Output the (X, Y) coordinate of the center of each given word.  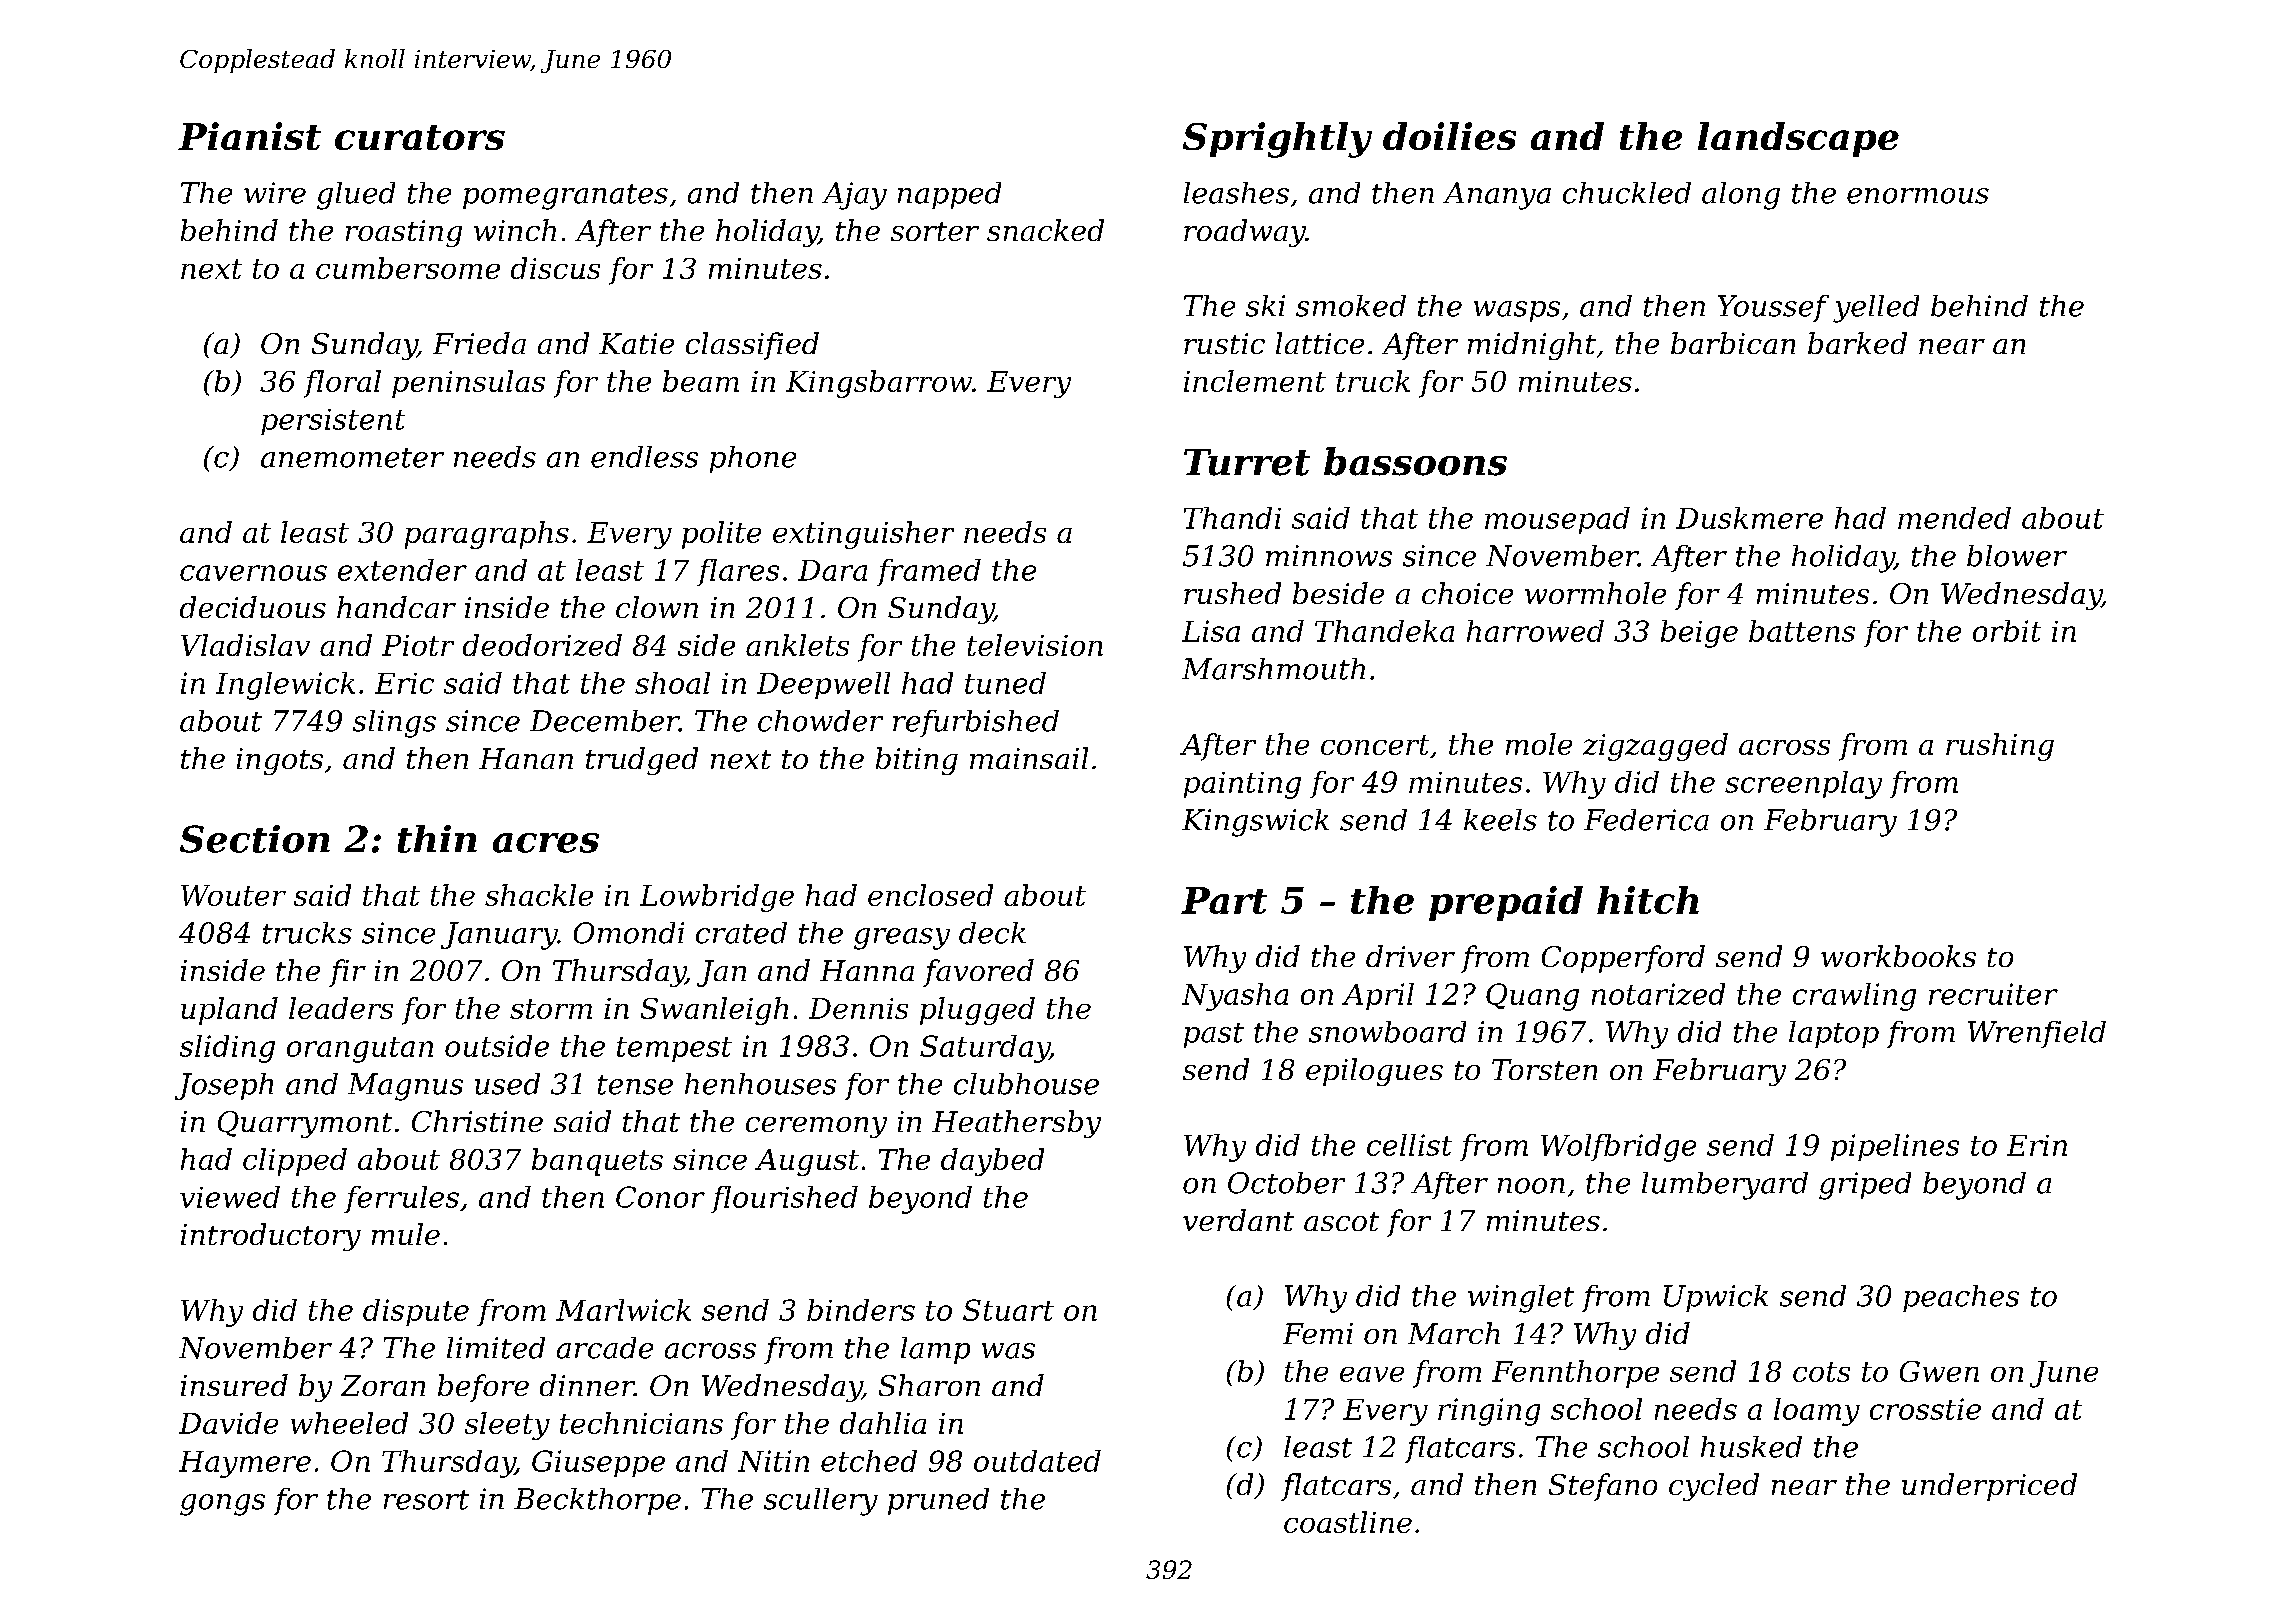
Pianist (249, 136)
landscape (1798, 139)
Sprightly (1277, 140)
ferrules (401, 1199)
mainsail (1029, 758)
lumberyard (1725, 1186)
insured (234, 1385)
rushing (2000, 747)
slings (394, 724)
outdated (1037, 1461)
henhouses (760, 1084)
